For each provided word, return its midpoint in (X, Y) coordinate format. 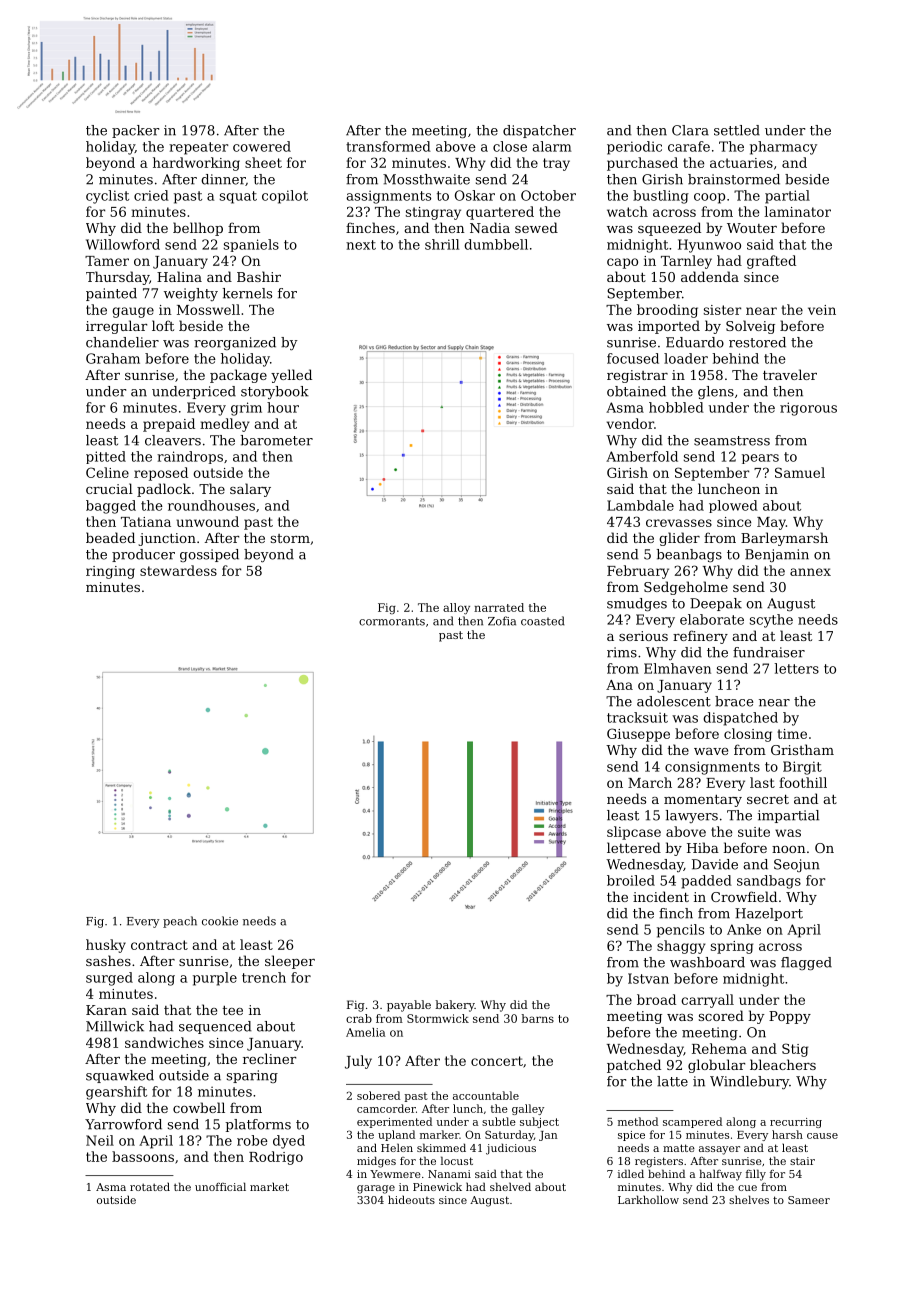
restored (757, 342)
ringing (110, 572)
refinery (700, 637)
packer (135, 131)
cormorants (392, 621)
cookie (220, 921)
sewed (536, 227)
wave (711, 751)
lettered (634, 847)
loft (163, 325)
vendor (630, 423)
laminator (797, 211)
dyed (289, 1142)
